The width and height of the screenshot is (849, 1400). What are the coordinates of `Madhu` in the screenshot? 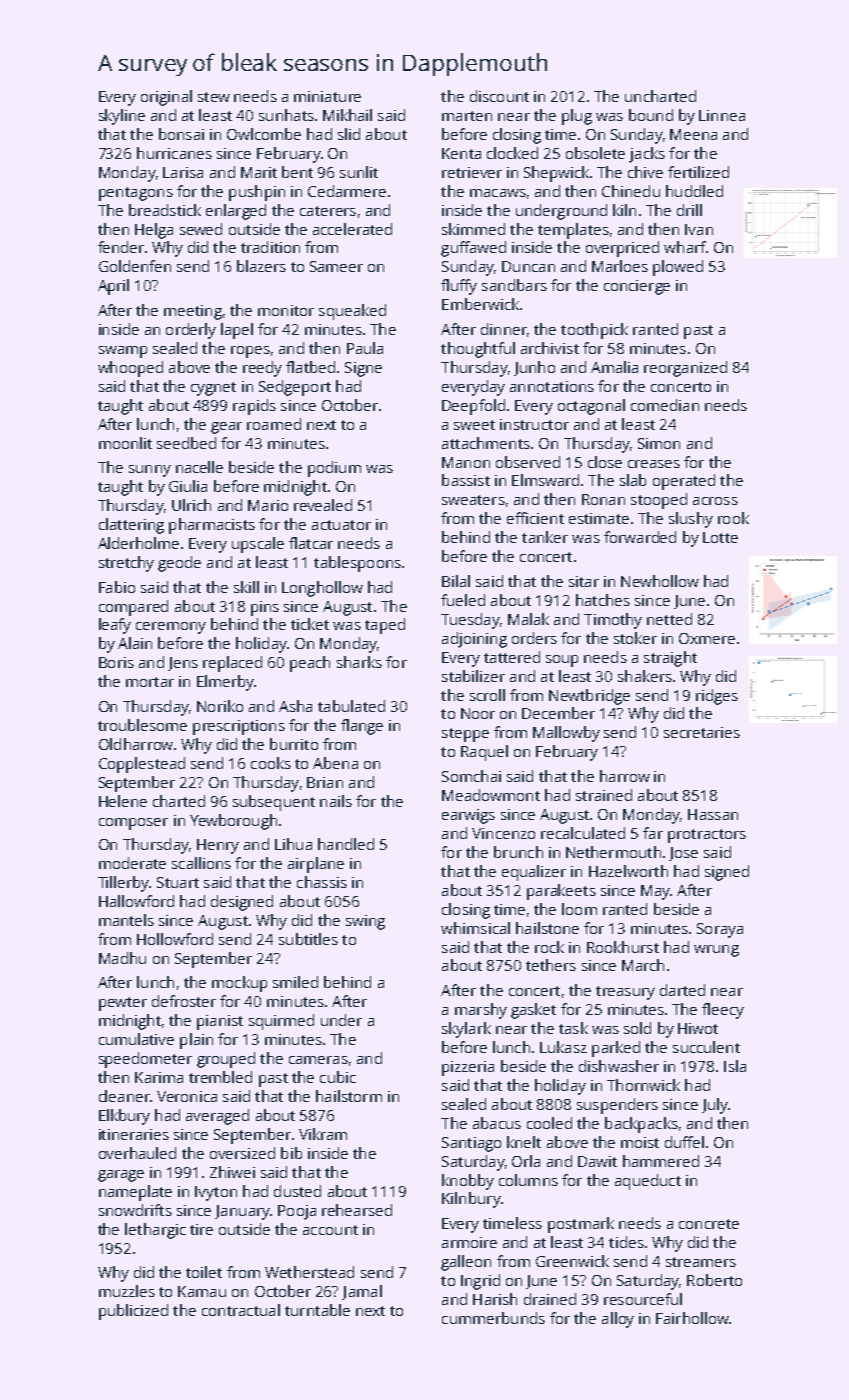 It's located at (122, 958).
